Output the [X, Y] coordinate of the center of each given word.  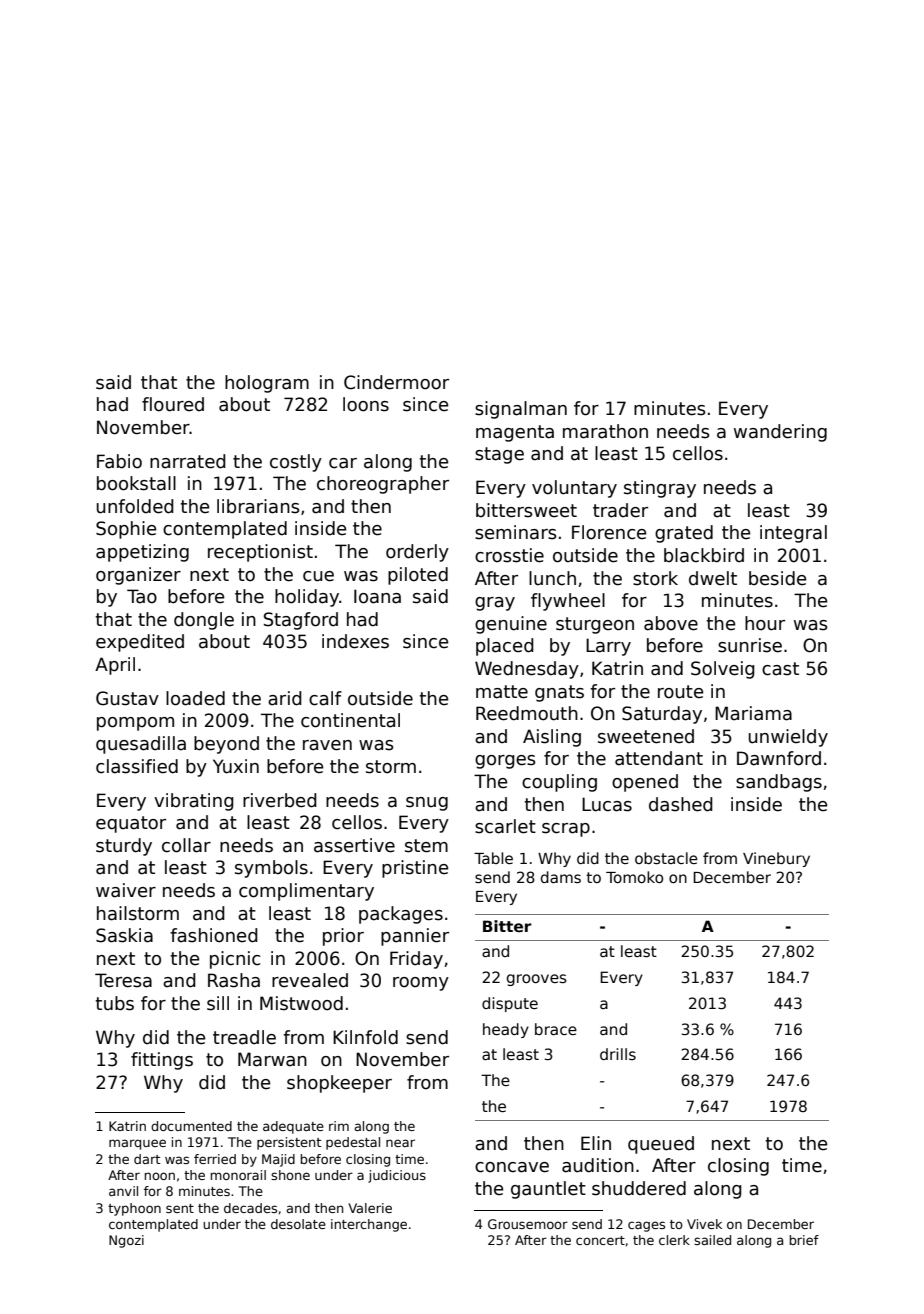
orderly [417, 553]
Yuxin [236, 766]
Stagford [301, 621]
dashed [681, 804]
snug [427, 804]
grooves [537, 980]
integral [793, 534]
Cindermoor [396, 382]
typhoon [134, 1209]
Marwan [272, 1059]
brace [556, 1029]
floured [173, 404]
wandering [780, 433]
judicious [397, 1176]
